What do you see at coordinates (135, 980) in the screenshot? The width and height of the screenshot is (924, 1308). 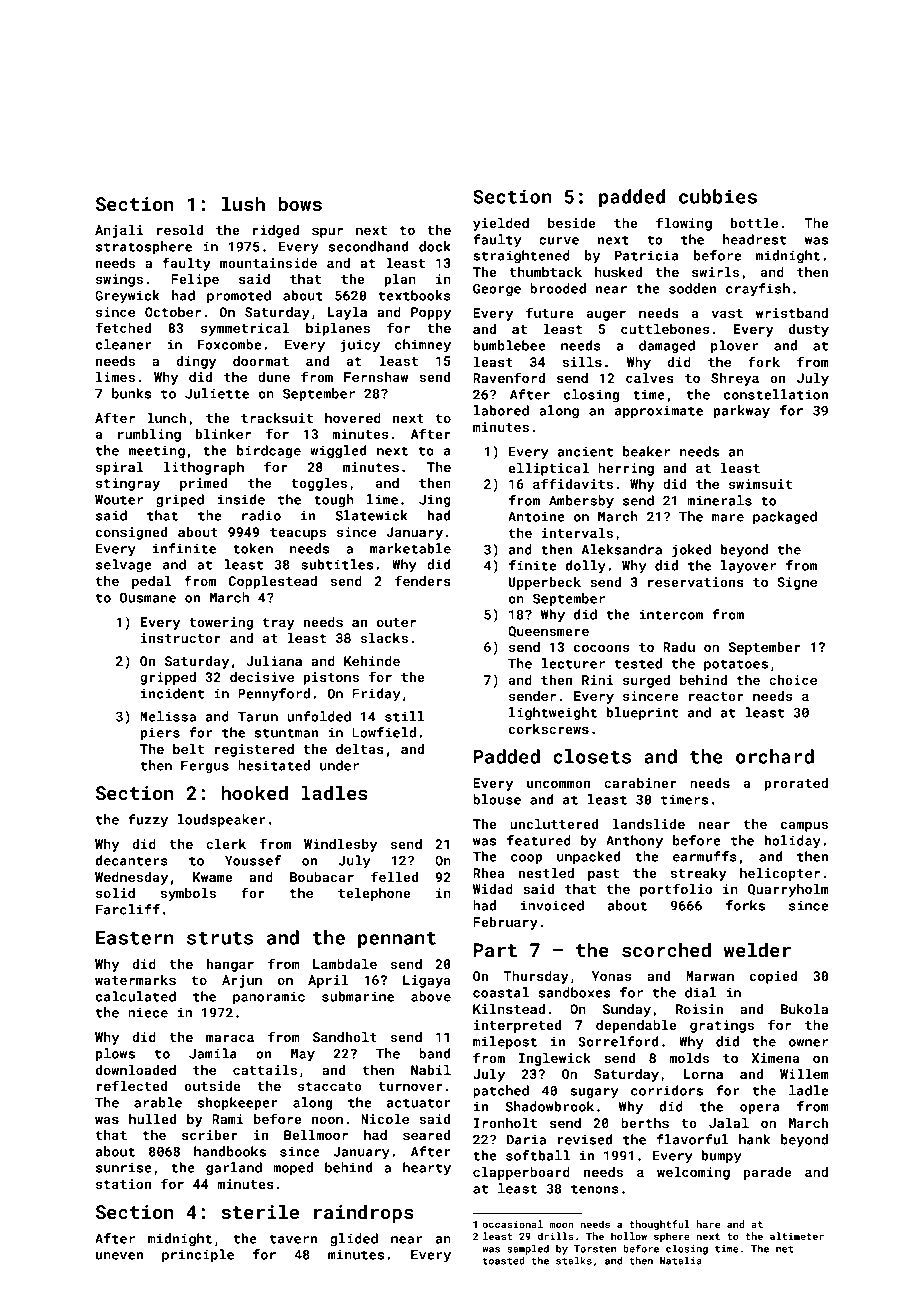 I see `watermarks` at bounding box center [135, 980].
